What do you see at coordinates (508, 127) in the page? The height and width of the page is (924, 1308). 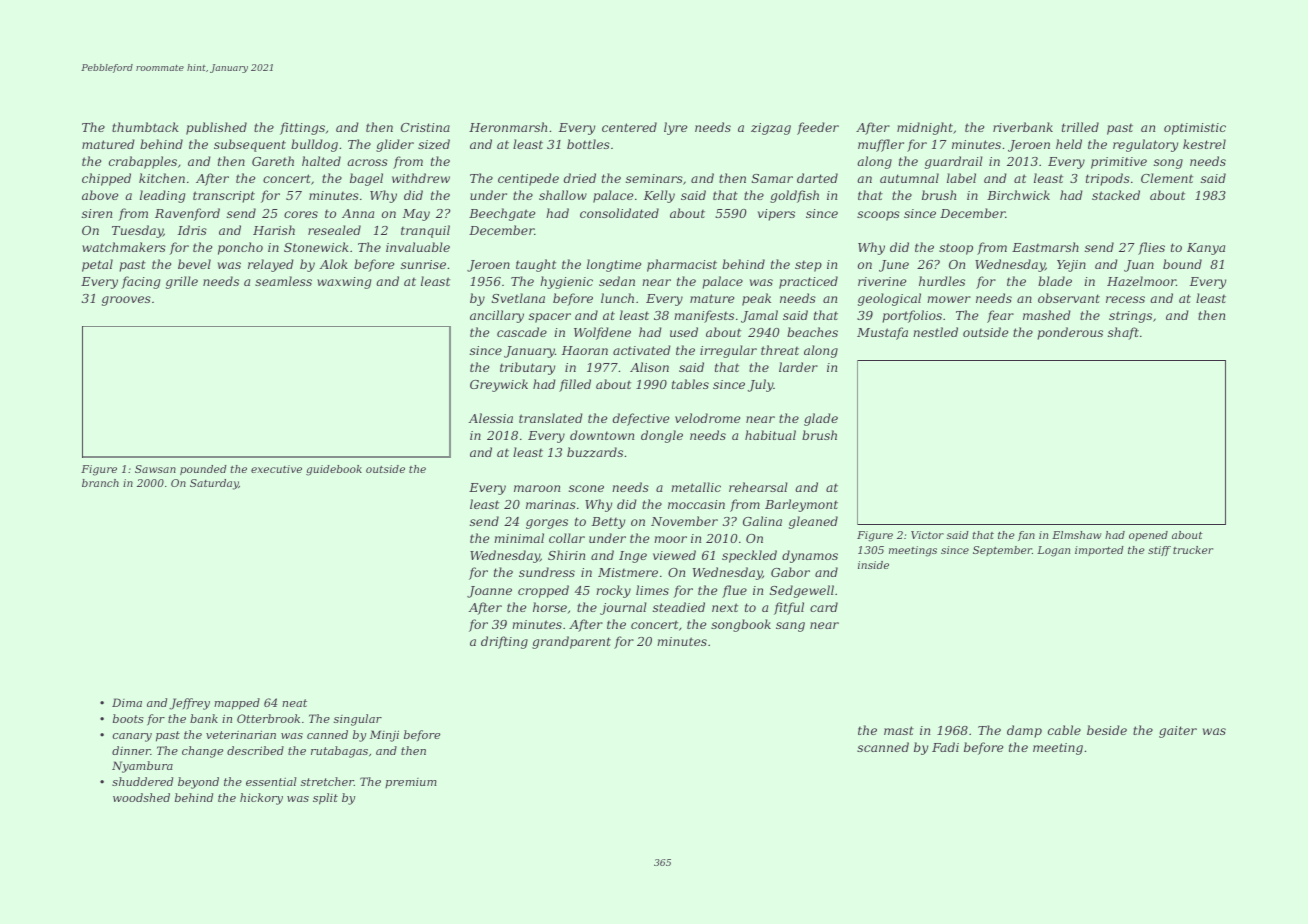 I see `Heronmarsh` at bounding box center [508, 127].
